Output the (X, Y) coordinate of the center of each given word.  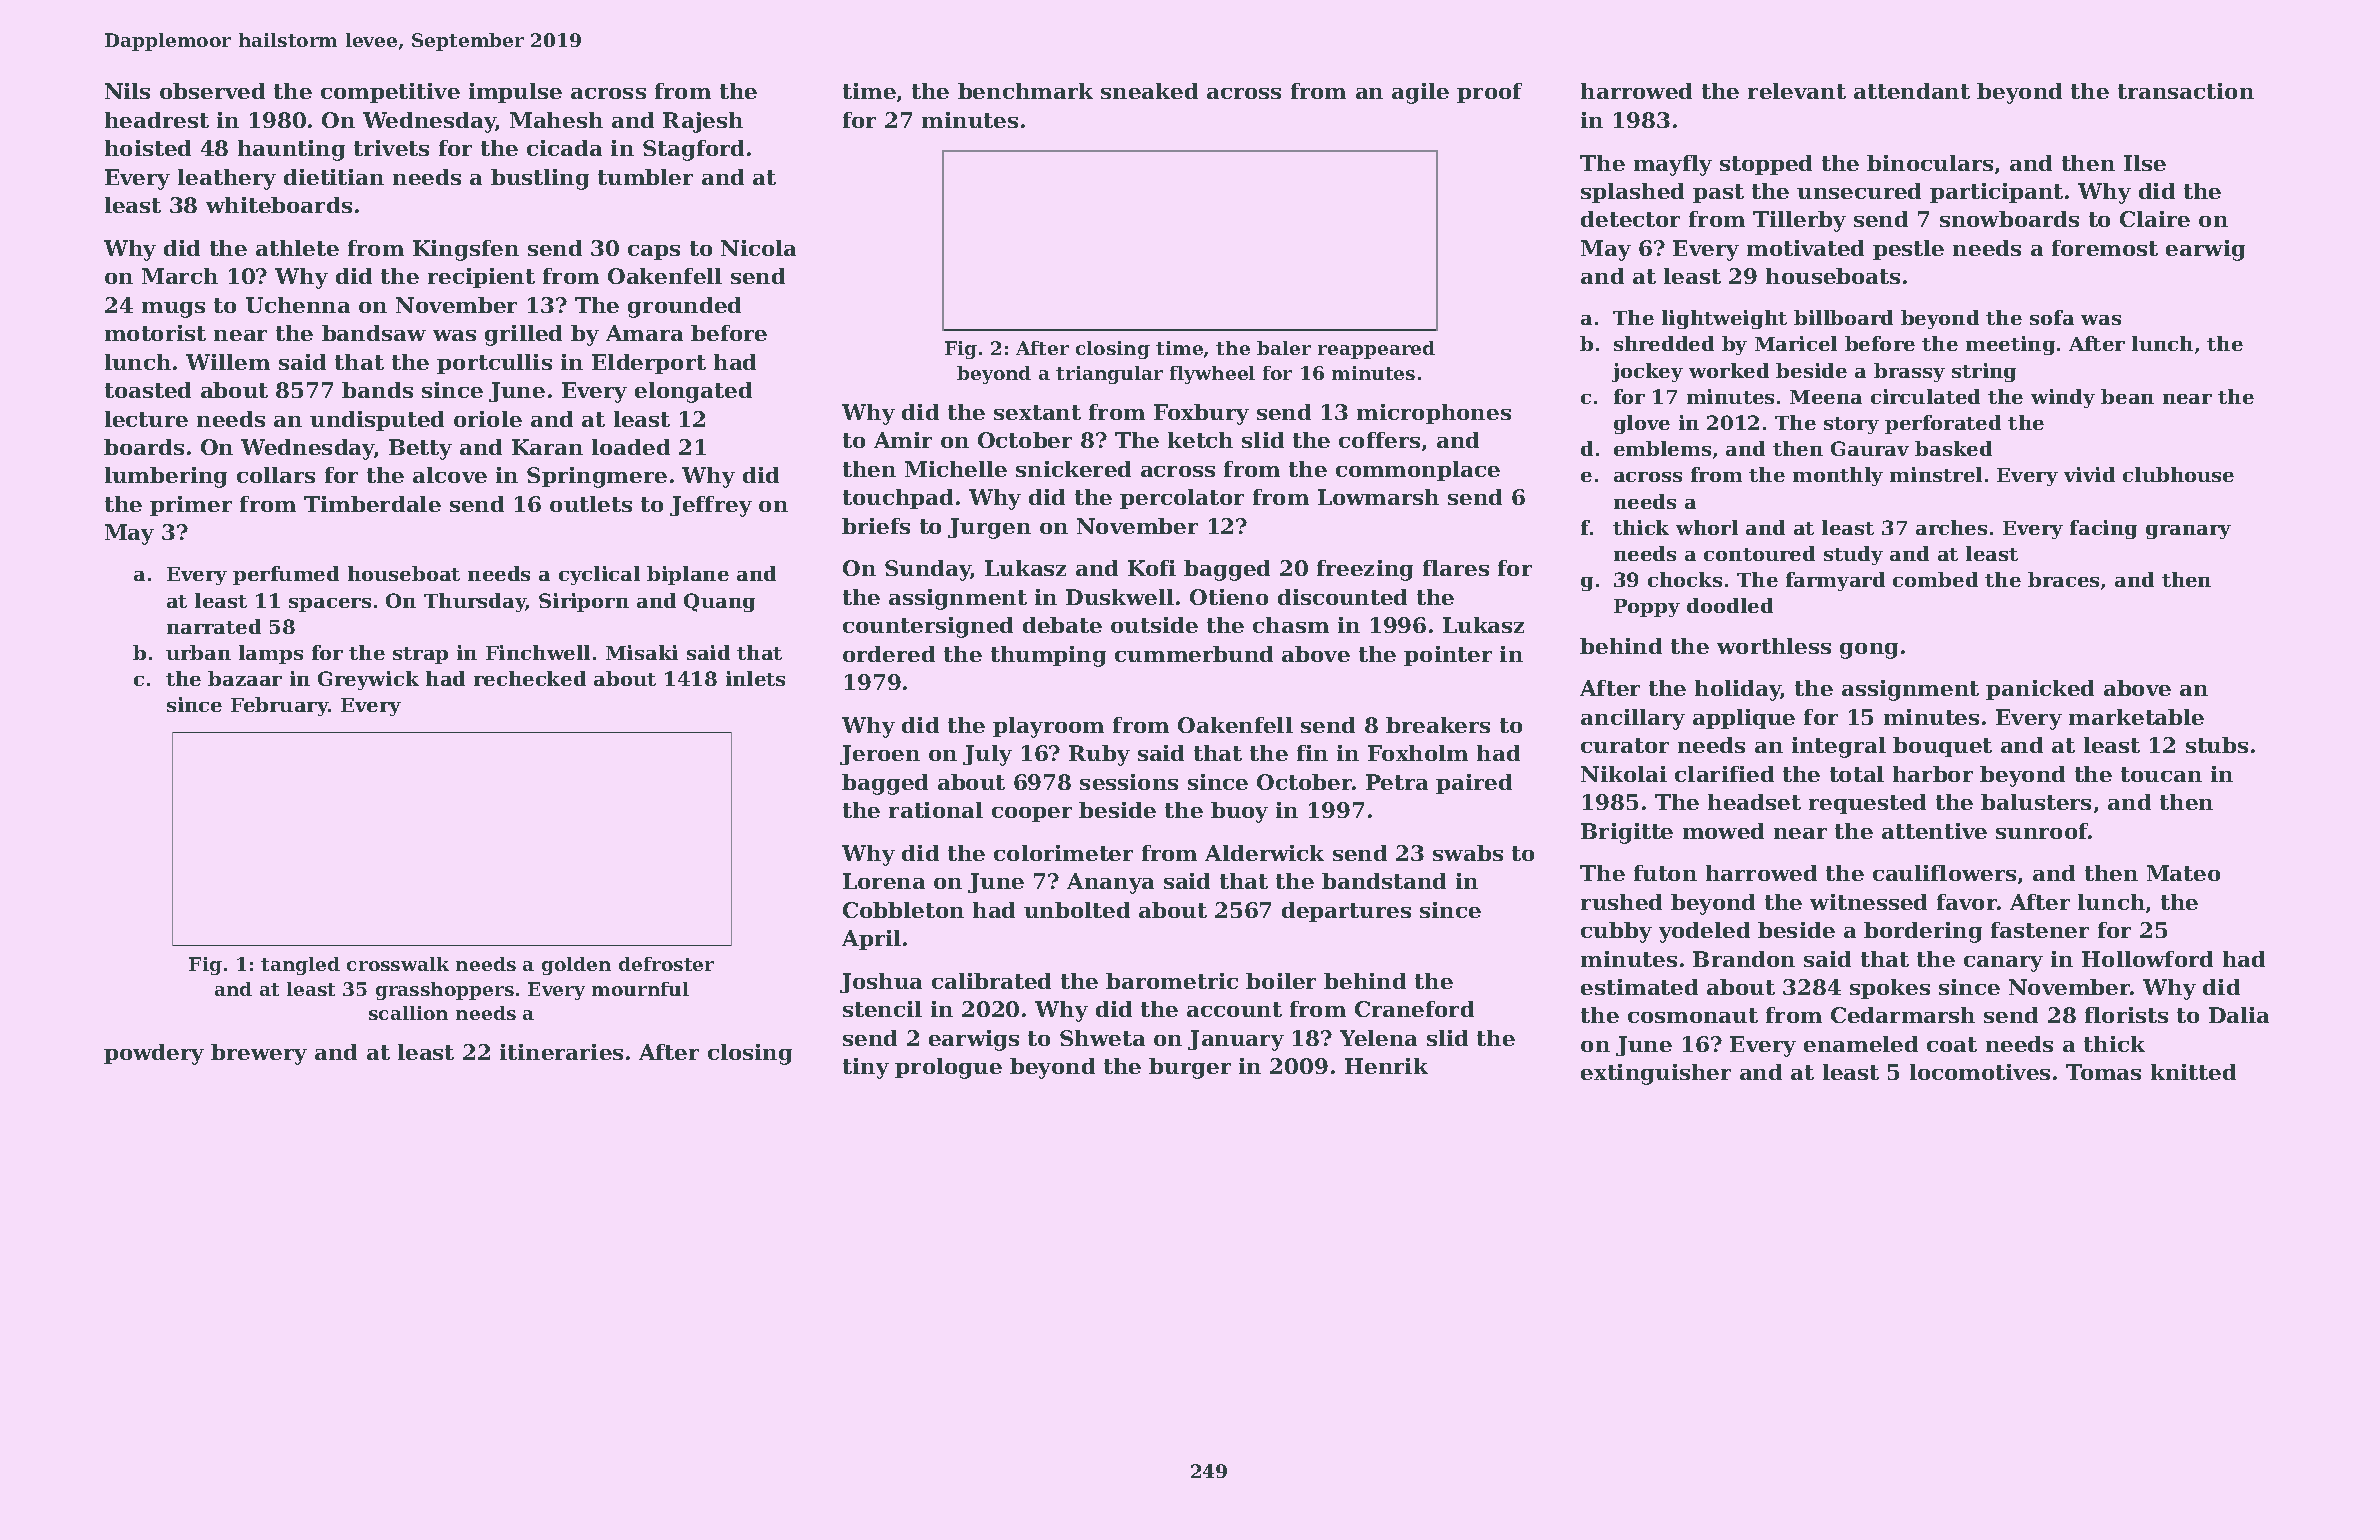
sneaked (1149, 91)
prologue (948, 1068)
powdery (154, 1054)
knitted (2193, 1072)
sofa (2052, 317)
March (180, 276)
